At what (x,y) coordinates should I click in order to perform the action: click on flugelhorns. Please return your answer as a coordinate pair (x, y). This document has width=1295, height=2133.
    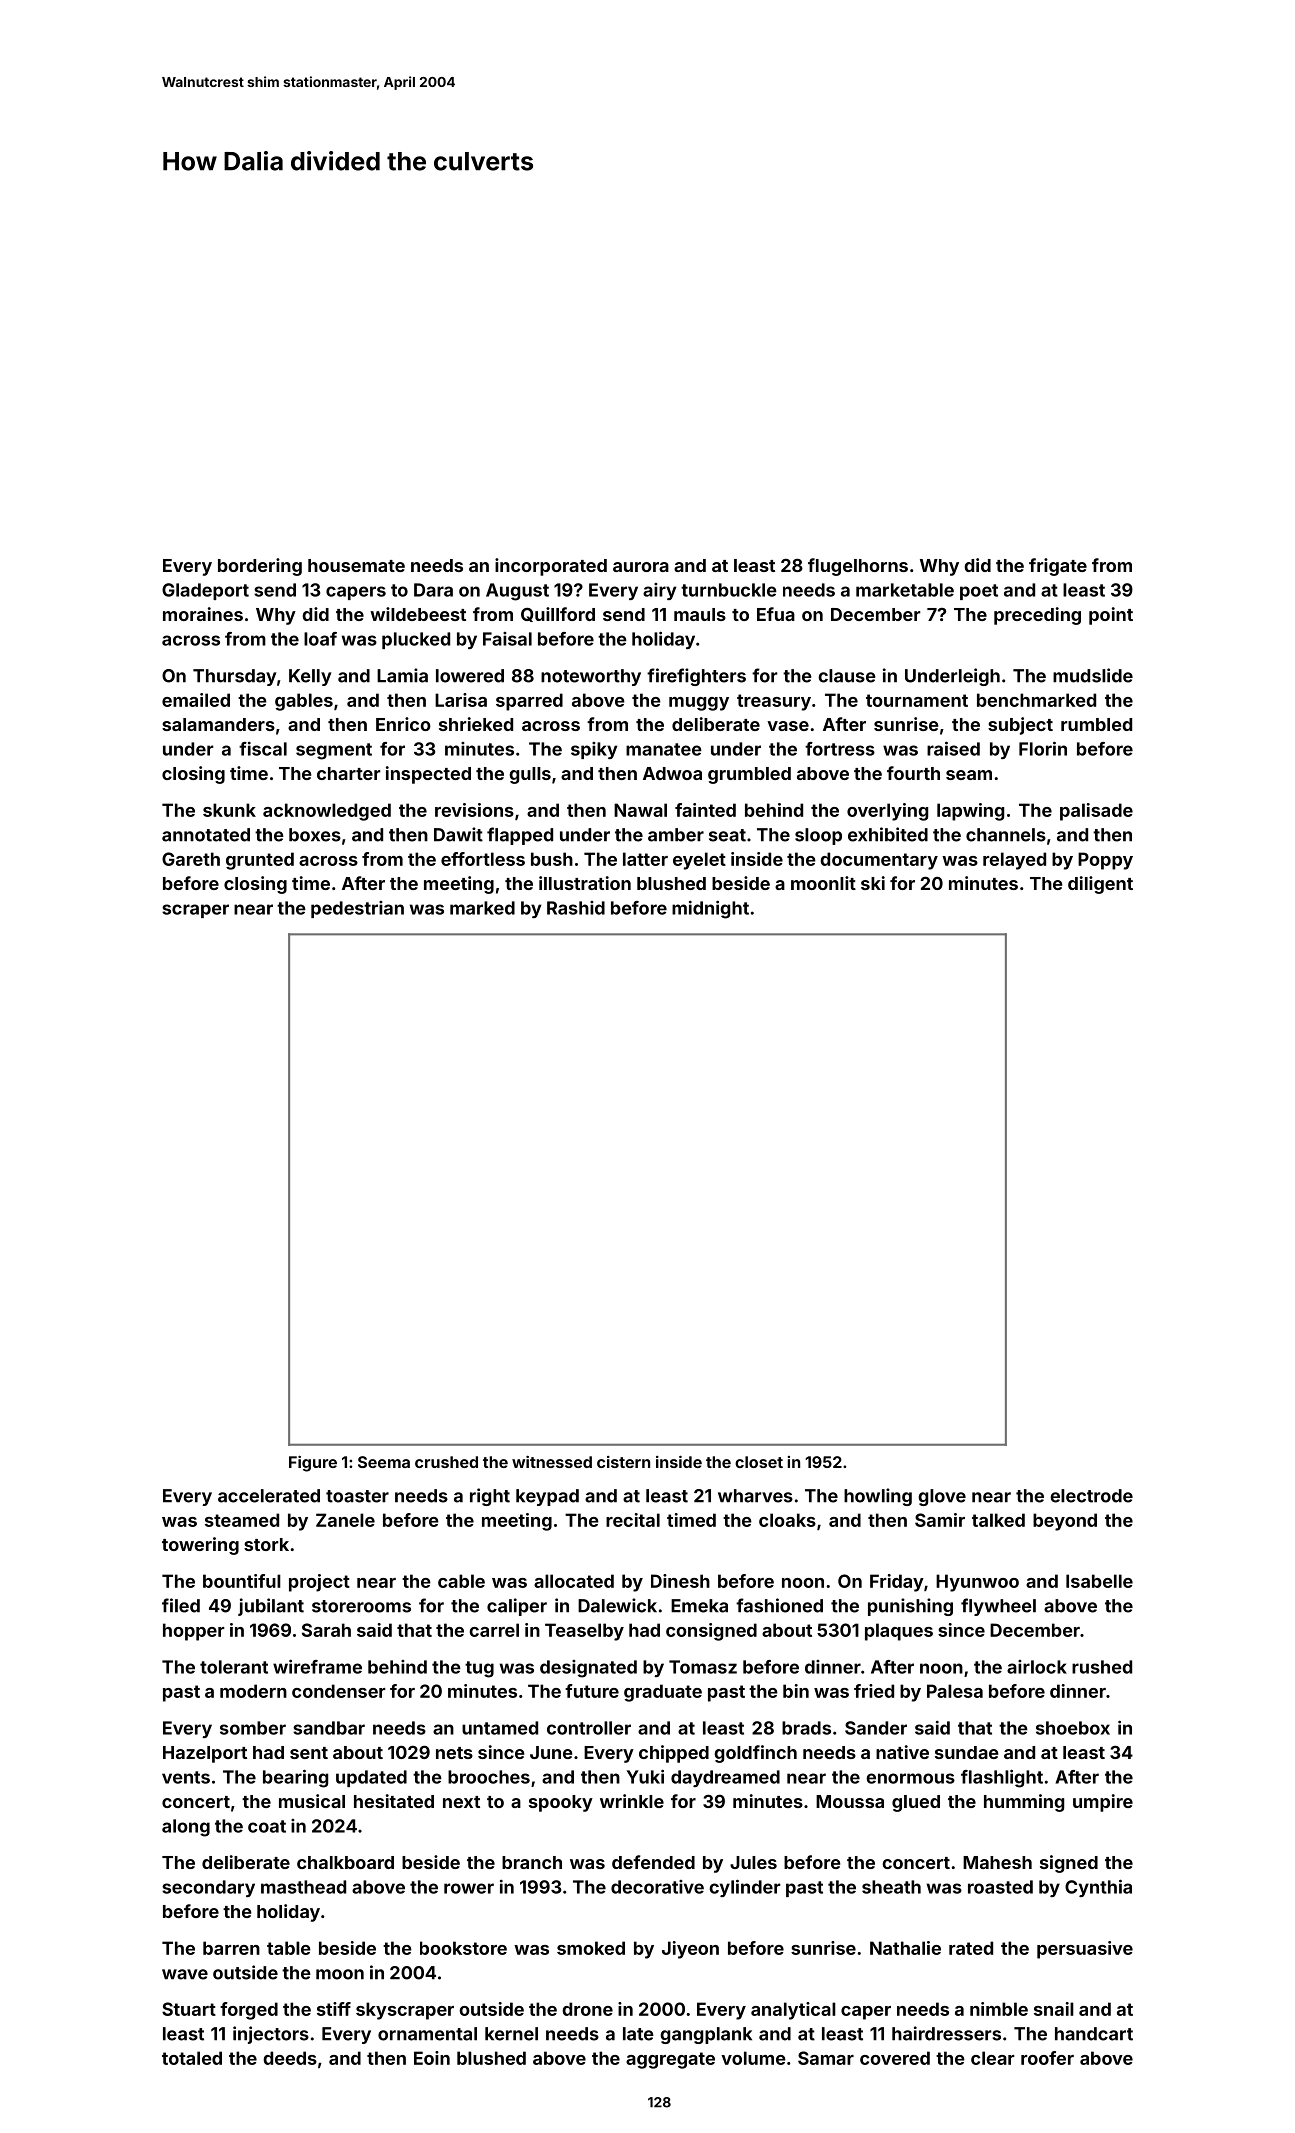
    Looking at the image, I should click on (858, 567).
